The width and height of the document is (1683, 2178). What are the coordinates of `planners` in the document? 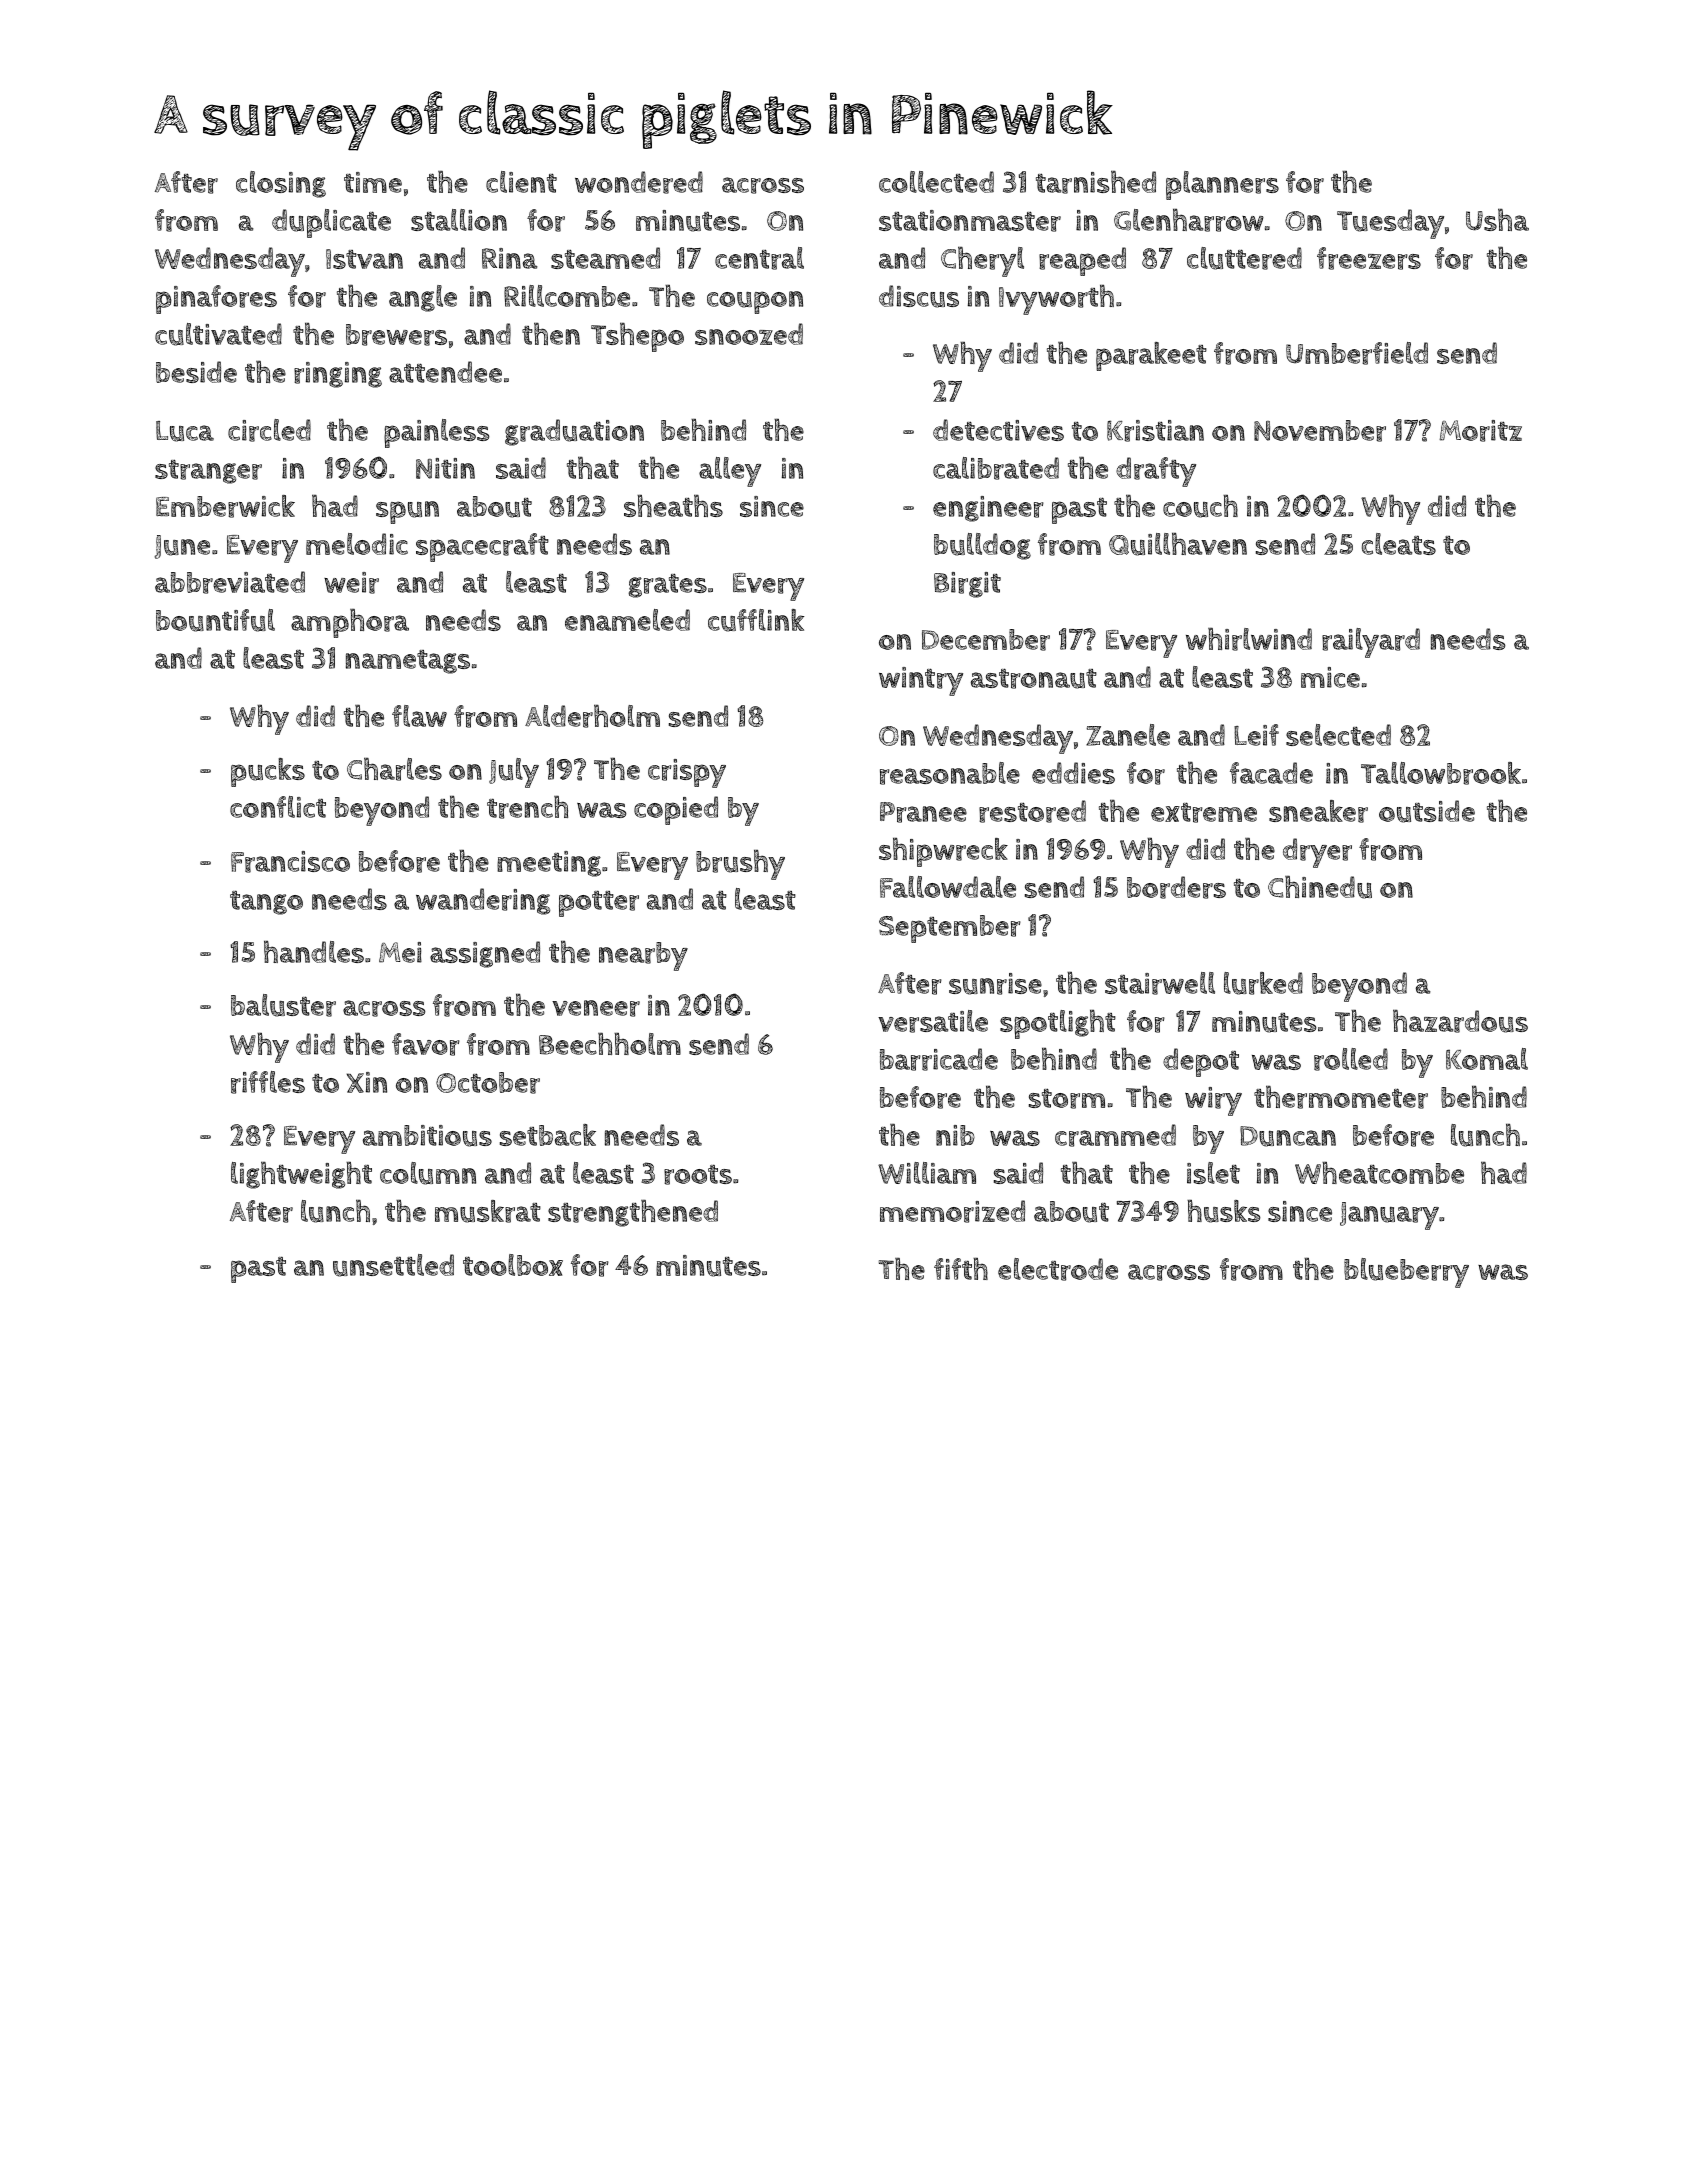 It's located at (1222, 185).
